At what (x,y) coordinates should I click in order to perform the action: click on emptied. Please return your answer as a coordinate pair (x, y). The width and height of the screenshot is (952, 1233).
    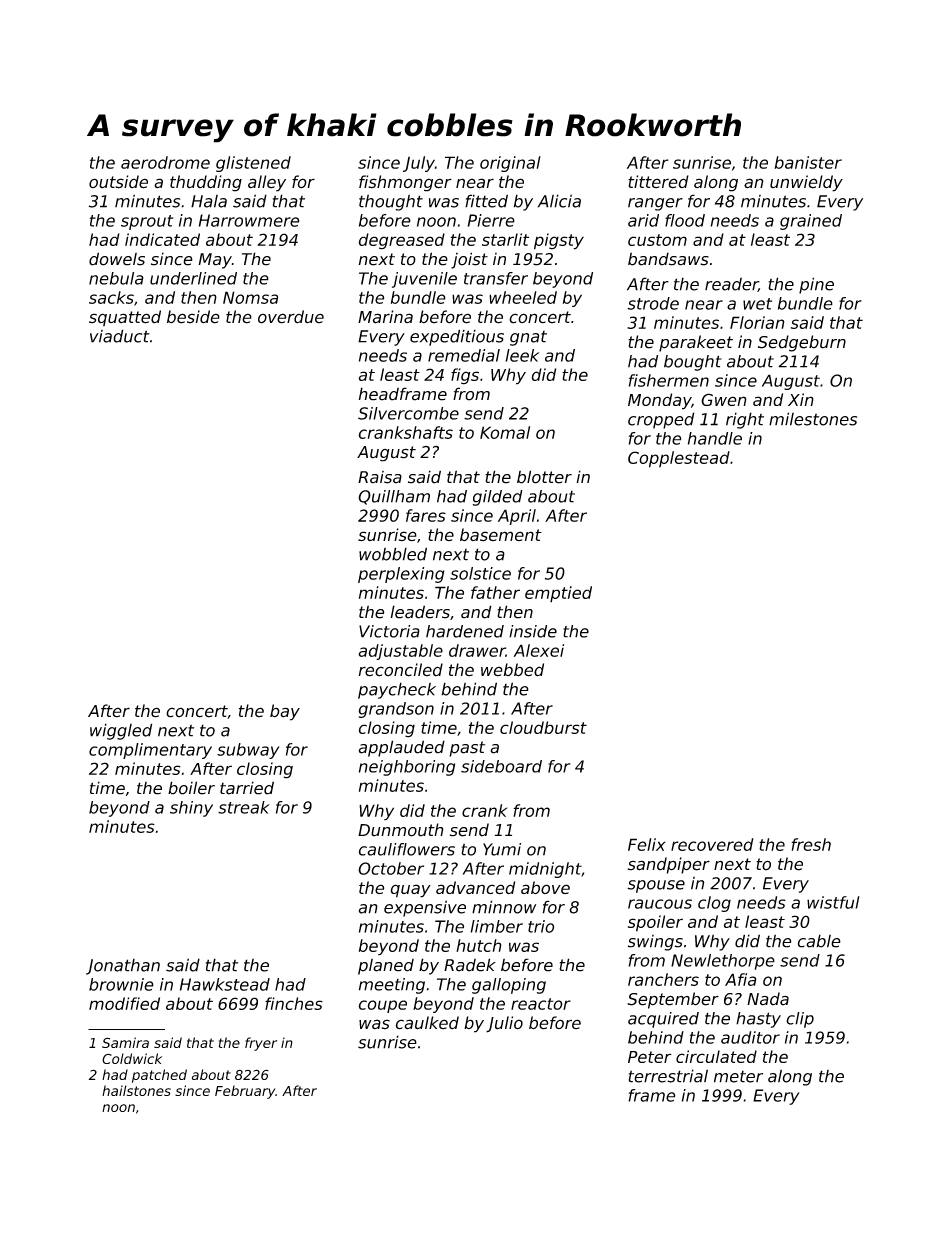
    Looking at the image, I should click on (558, 594).
